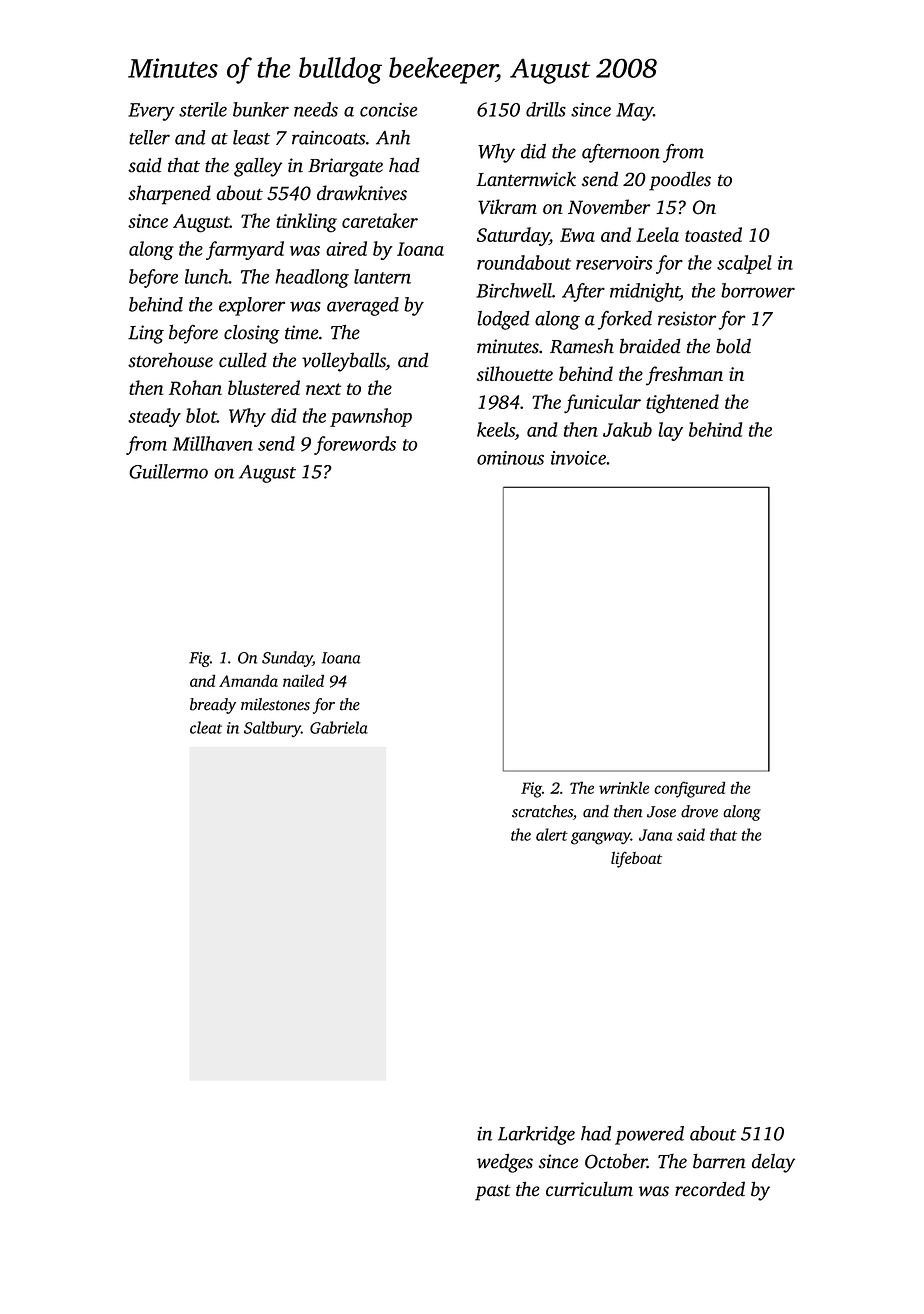  I want to click on storehouse, so click(170, 360).
